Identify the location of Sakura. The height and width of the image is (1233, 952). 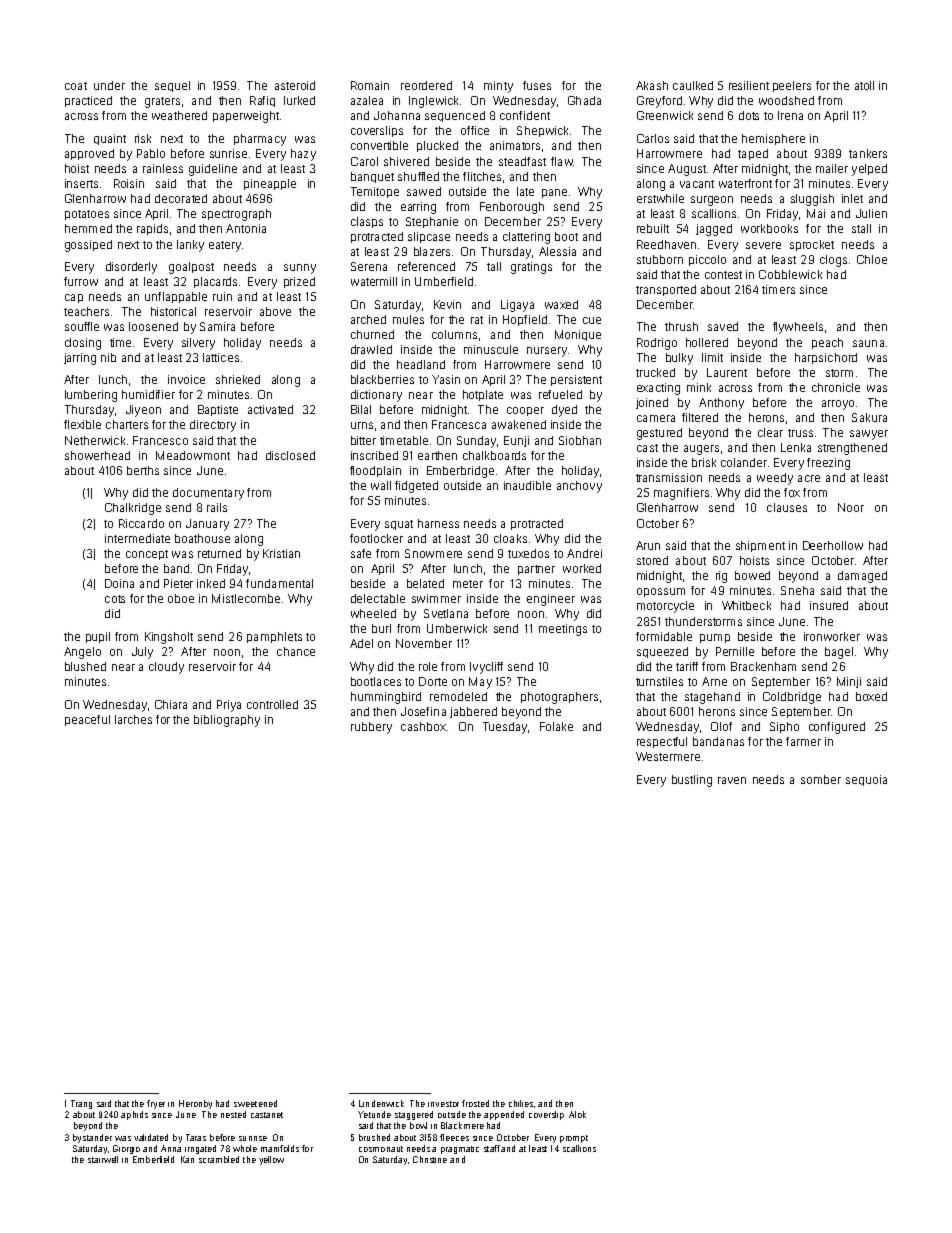
(869, 417).
